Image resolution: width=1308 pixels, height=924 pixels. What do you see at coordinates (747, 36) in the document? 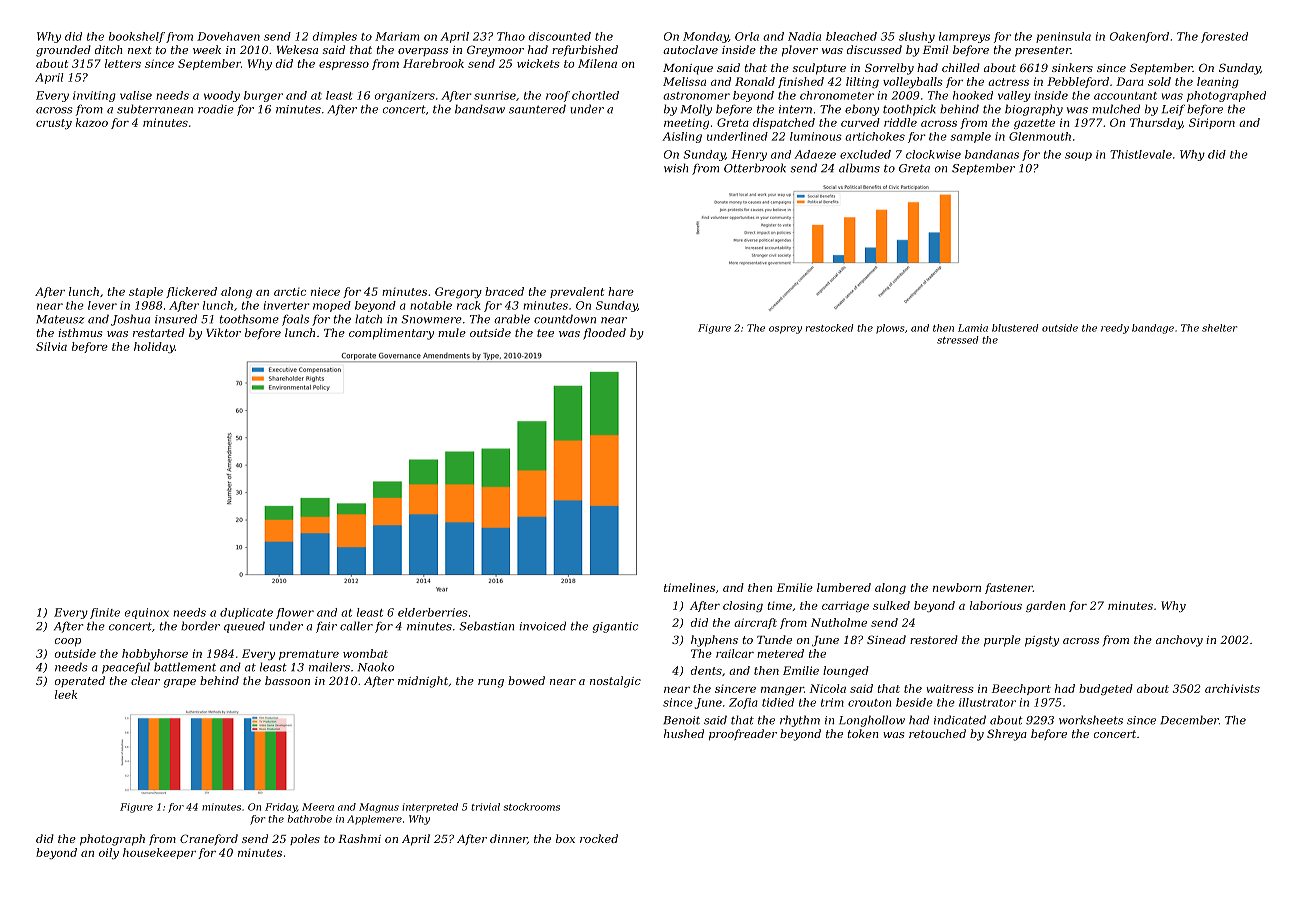
I see `Orla` at bounding box center [747, 36].
